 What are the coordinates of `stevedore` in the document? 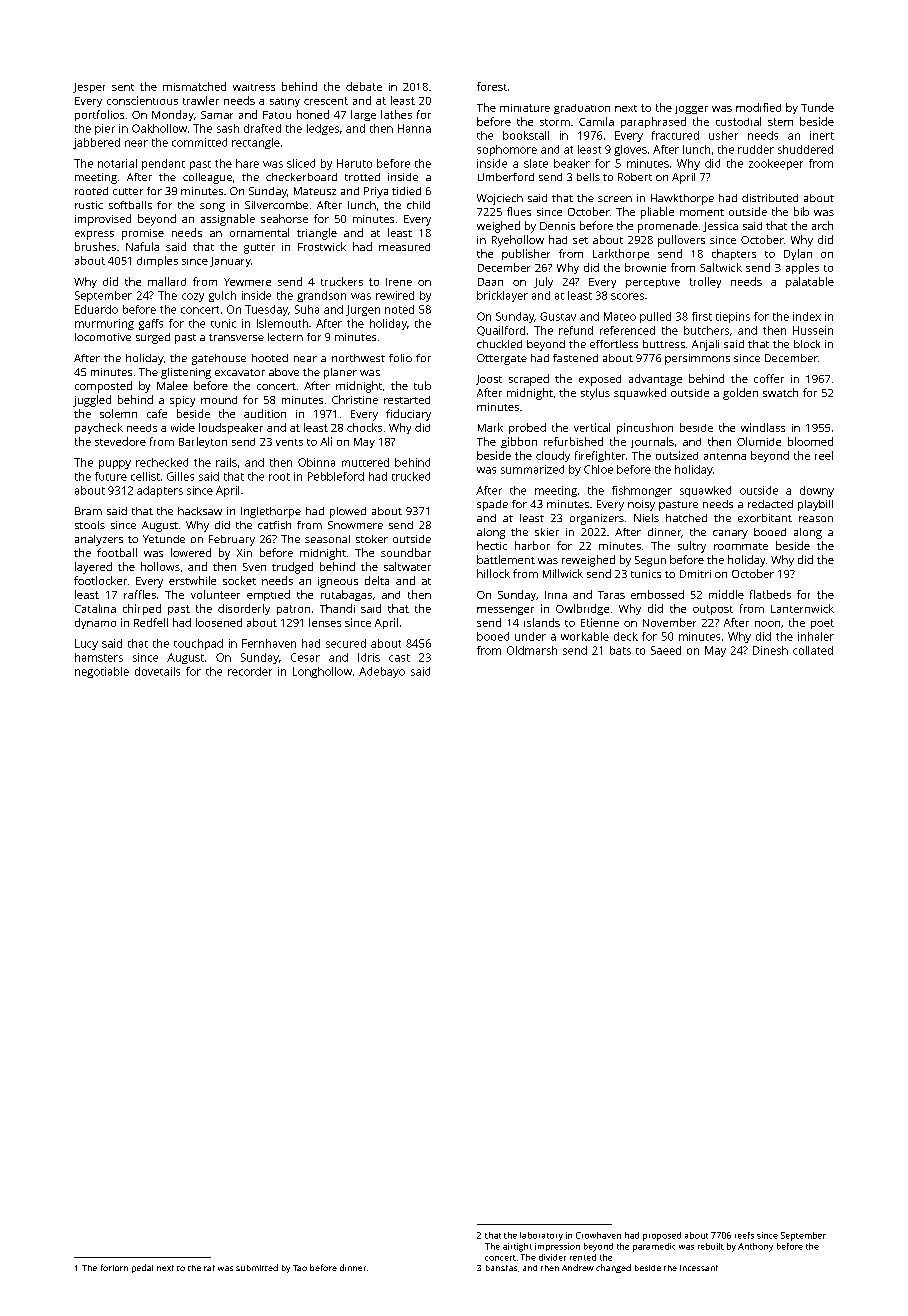 It's located at (120, 441).
